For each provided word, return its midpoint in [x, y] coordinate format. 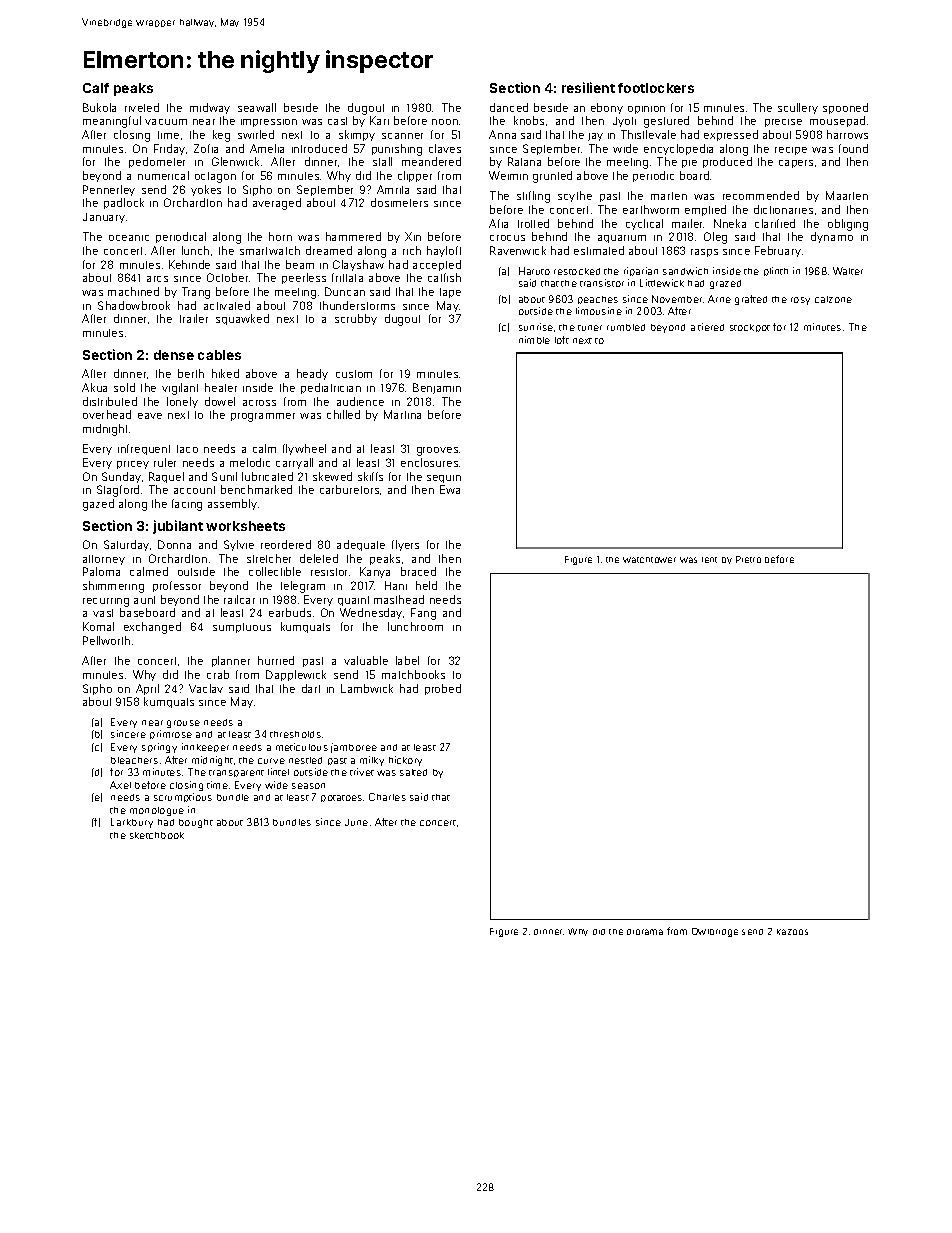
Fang [423, 614]
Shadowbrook [134, 305]
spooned [845, 108]
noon [445, 122]
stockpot [750, 328]
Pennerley [109, 190]
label [407, 660]
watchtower [649, 560]
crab [218, 674]
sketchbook [157, 835]
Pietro [748, 559]
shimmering [113, 587]
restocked [577, 271]
